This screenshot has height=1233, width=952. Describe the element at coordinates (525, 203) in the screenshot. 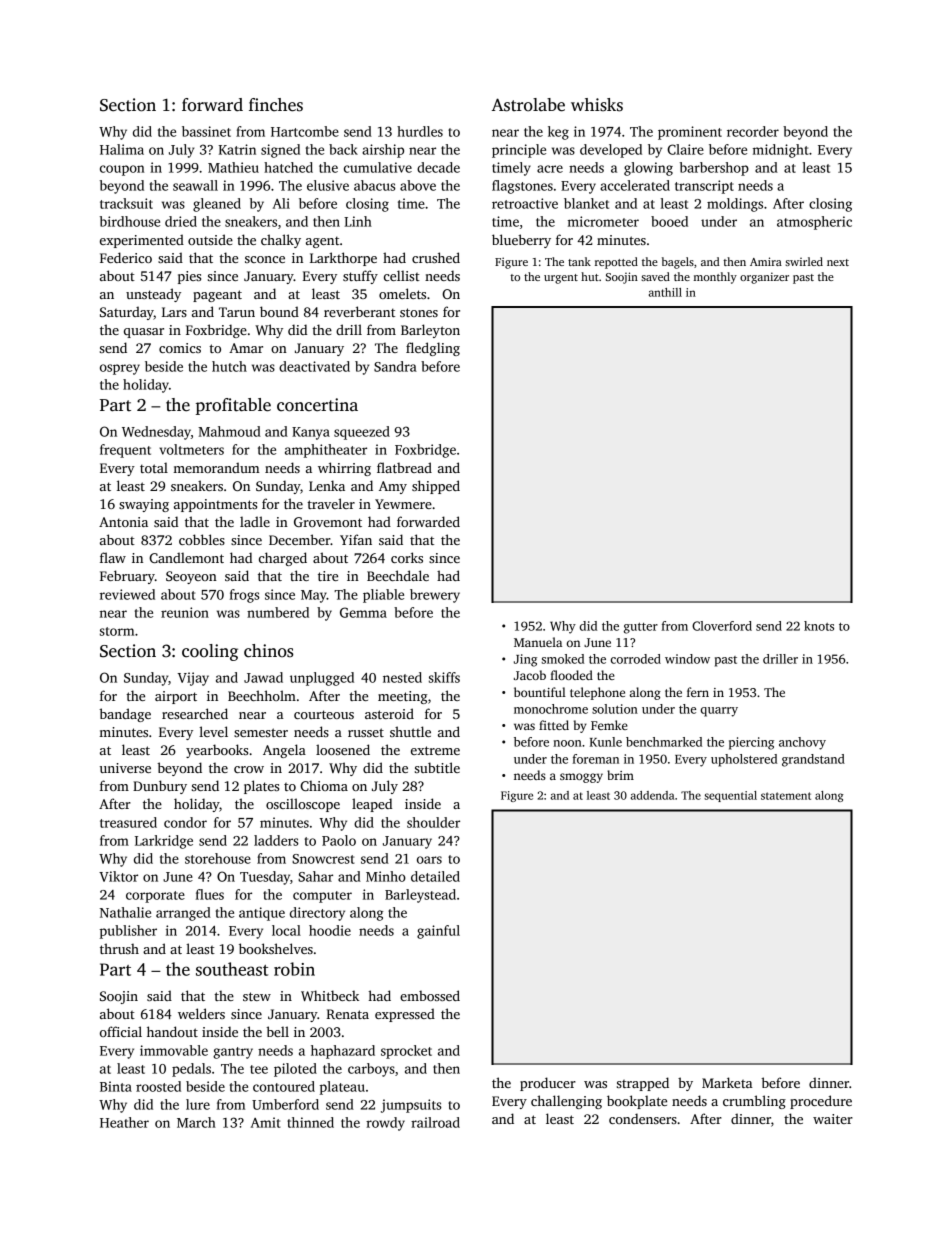

I see `retroactive` at that location.
